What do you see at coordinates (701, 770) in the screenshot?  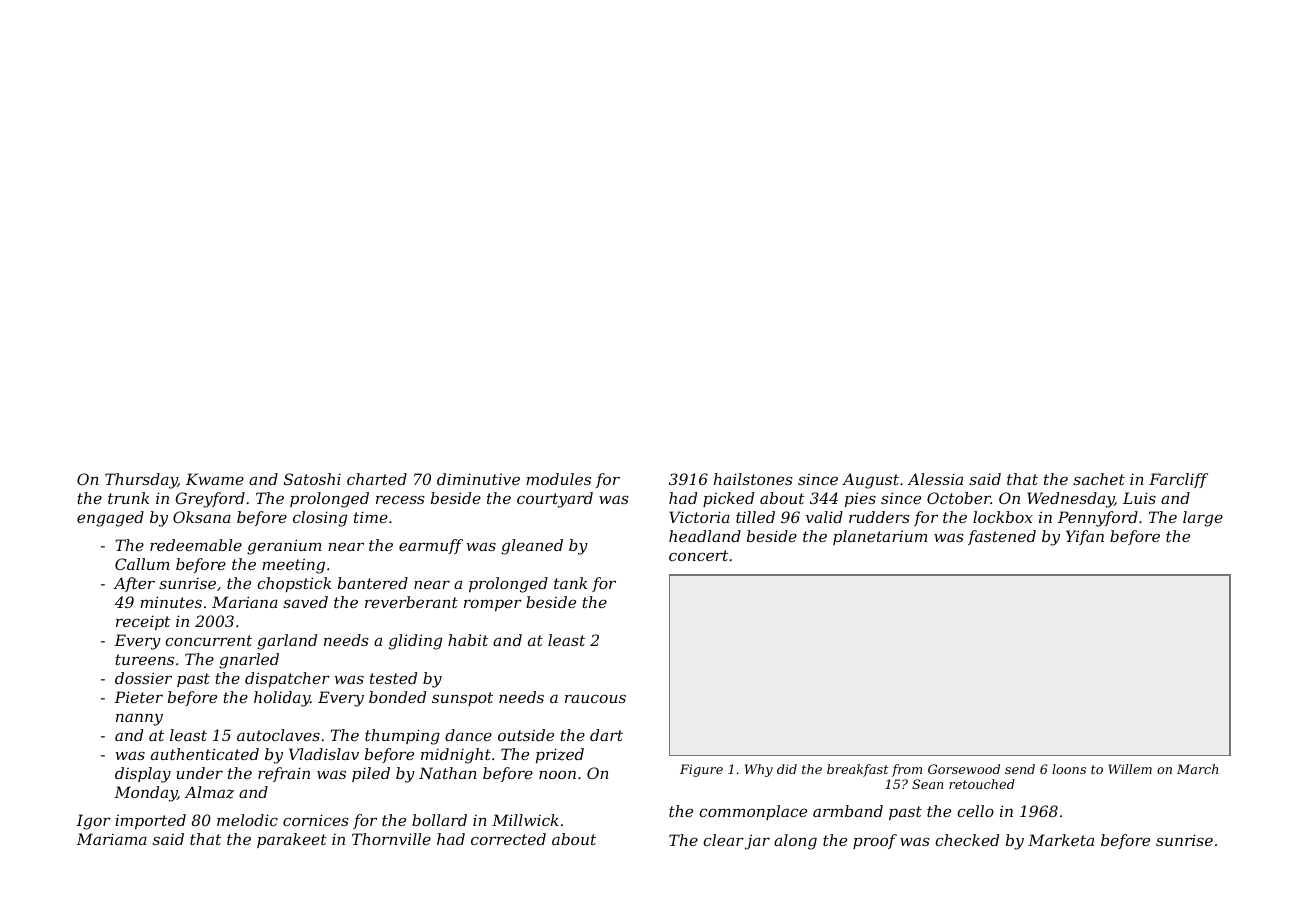 I see `Figure` at bounding box center [701, 770].
